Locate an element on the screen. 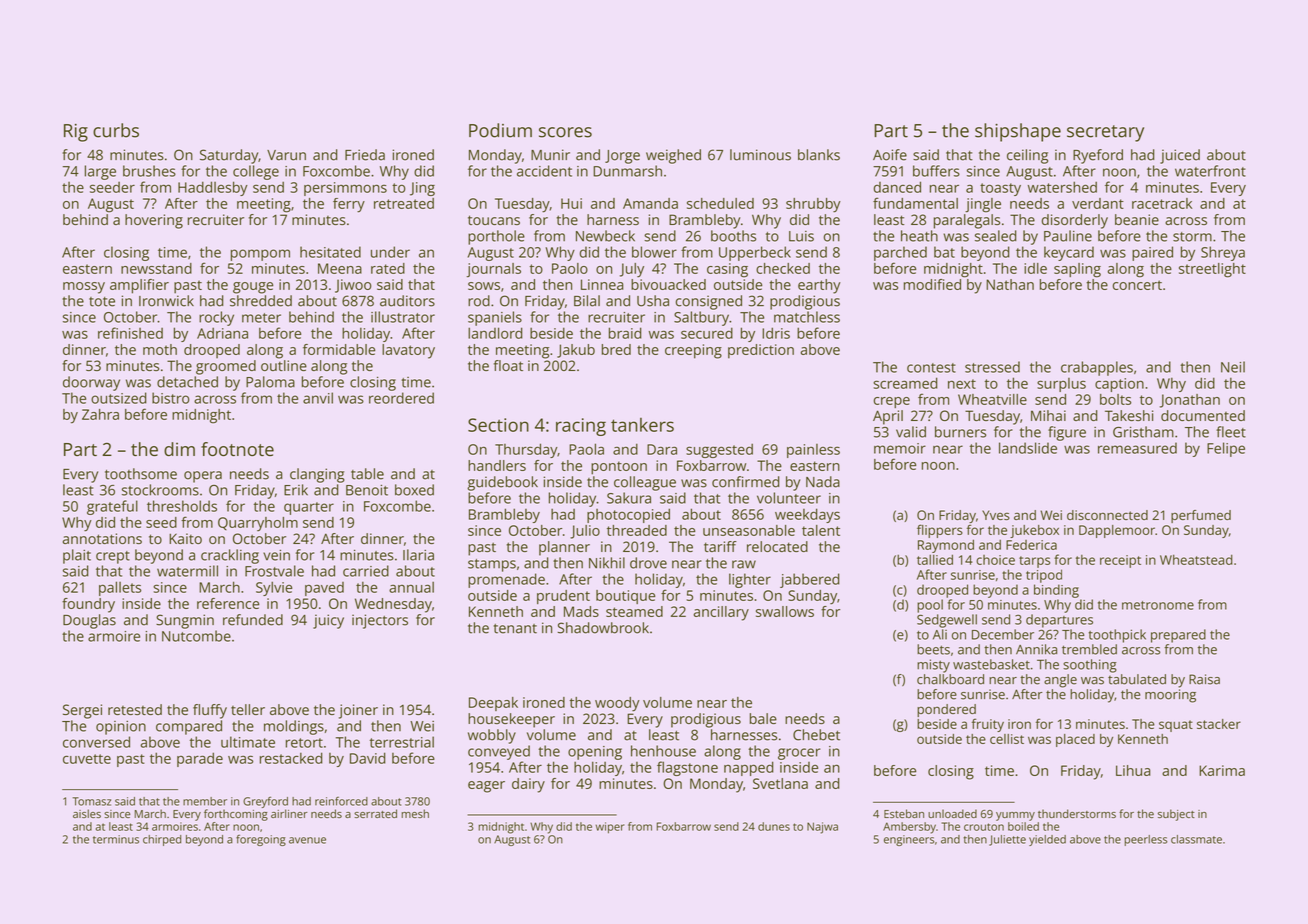 The image size is (1308, 924). crepe is located at coordinates (892, 402).
